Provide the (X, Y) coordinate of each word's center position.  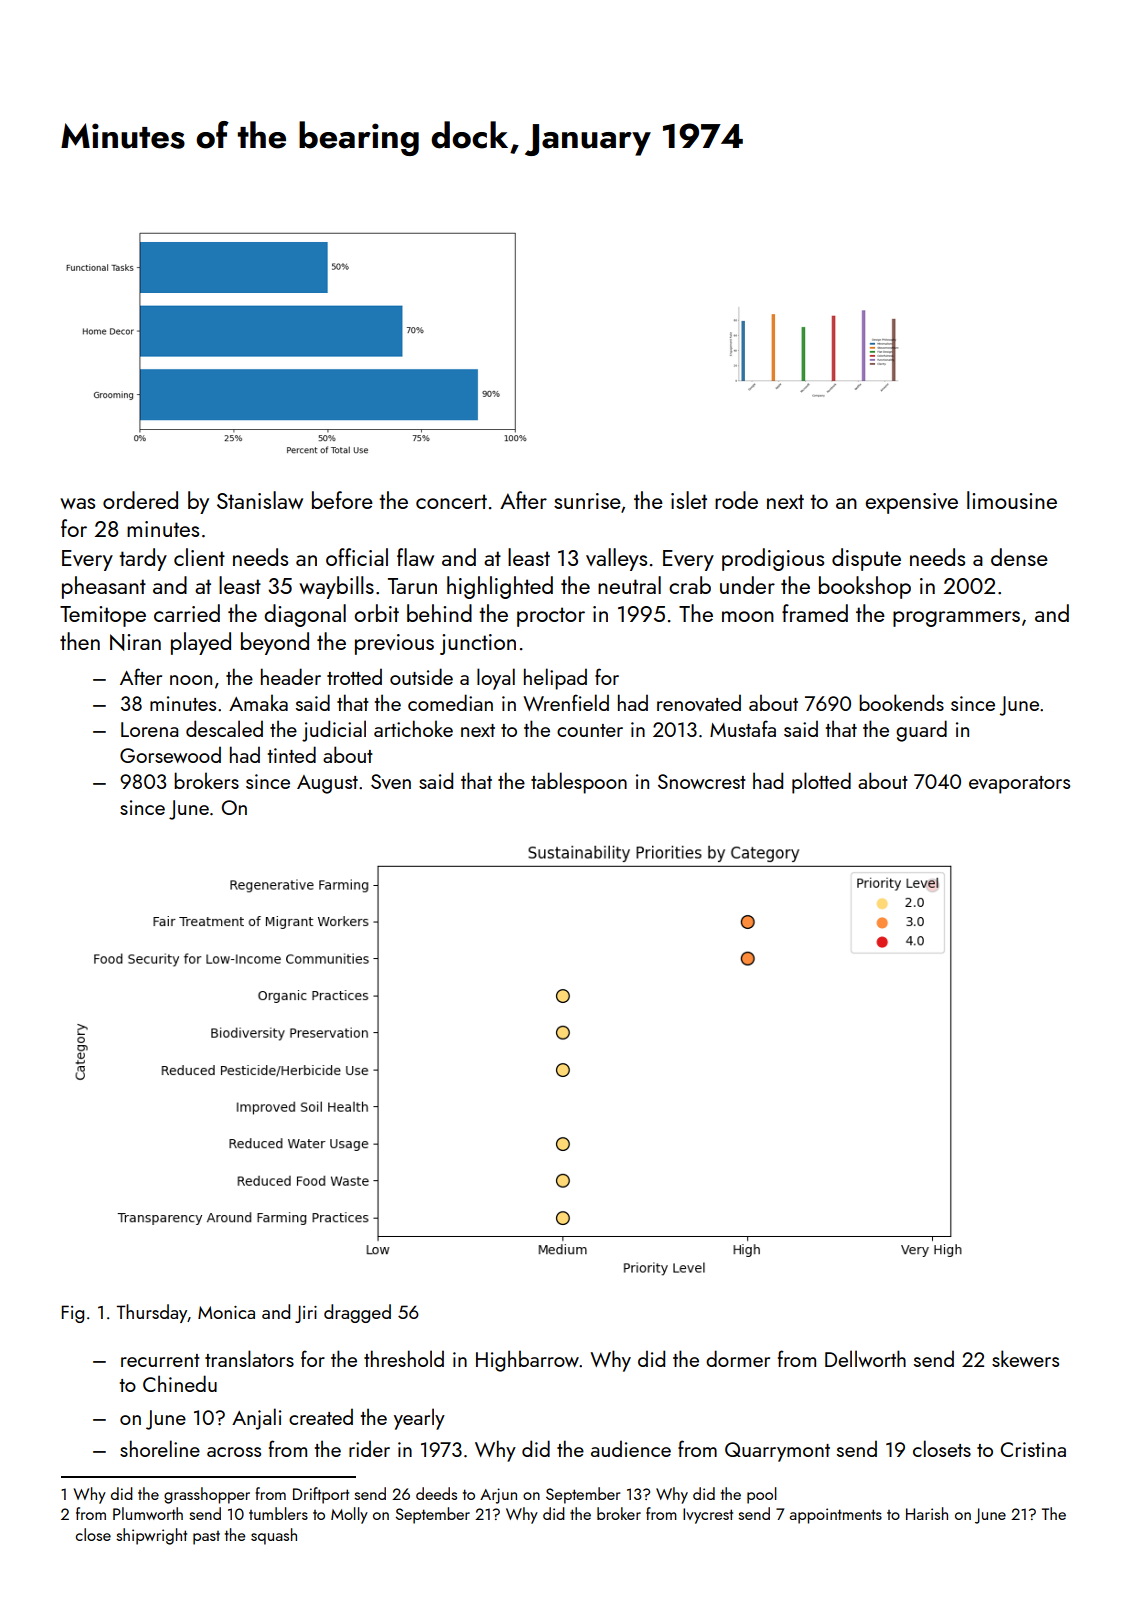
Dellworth (865, 1358)
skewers (1025, 1358)
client (199, 557)
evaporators (1019, 785)
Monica (226, 1312)
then (80, 641)
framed (815, 613)
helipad (555, 679)
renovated (699, 702)
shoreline (160, 1448)
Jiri (306, 1314)
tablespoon (579, 783)
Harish (927, 1513)
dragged (357, 1313)
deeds (436, 1493)
